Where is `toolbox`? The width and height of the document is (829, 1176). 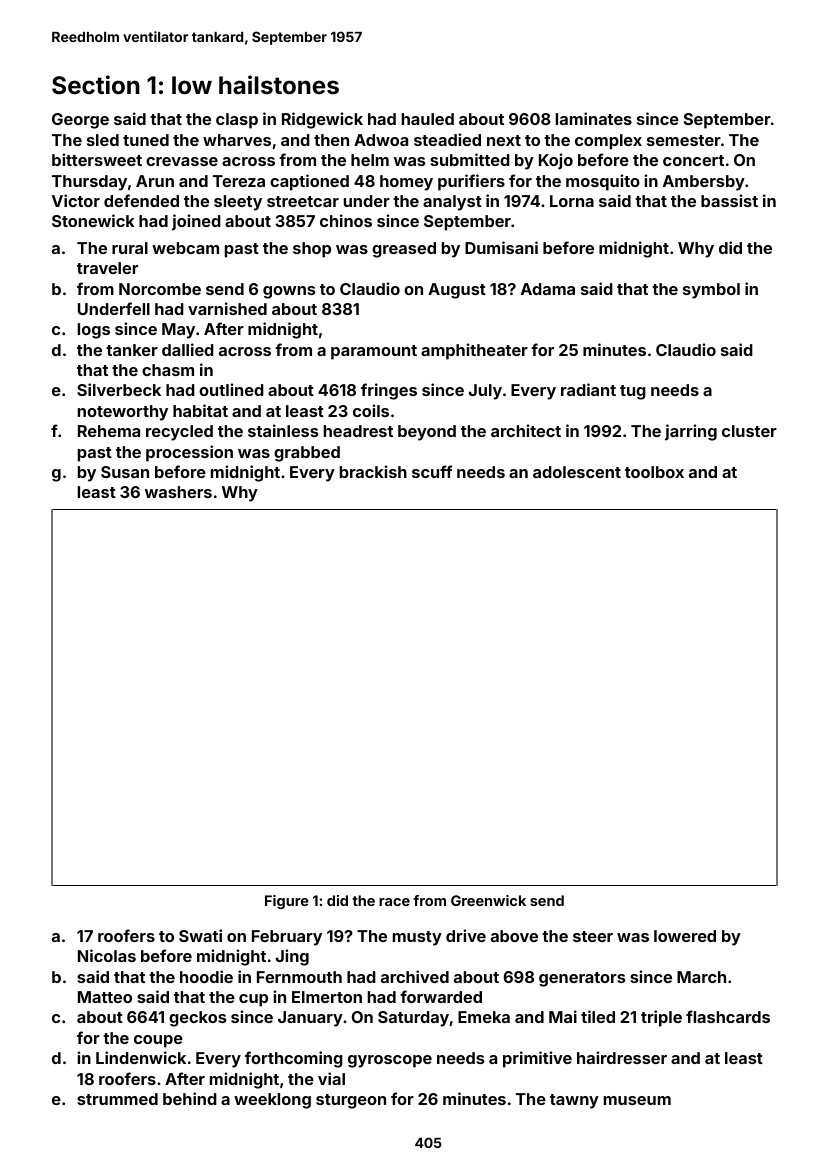
toolbox is located at coordinates (654, 472).
